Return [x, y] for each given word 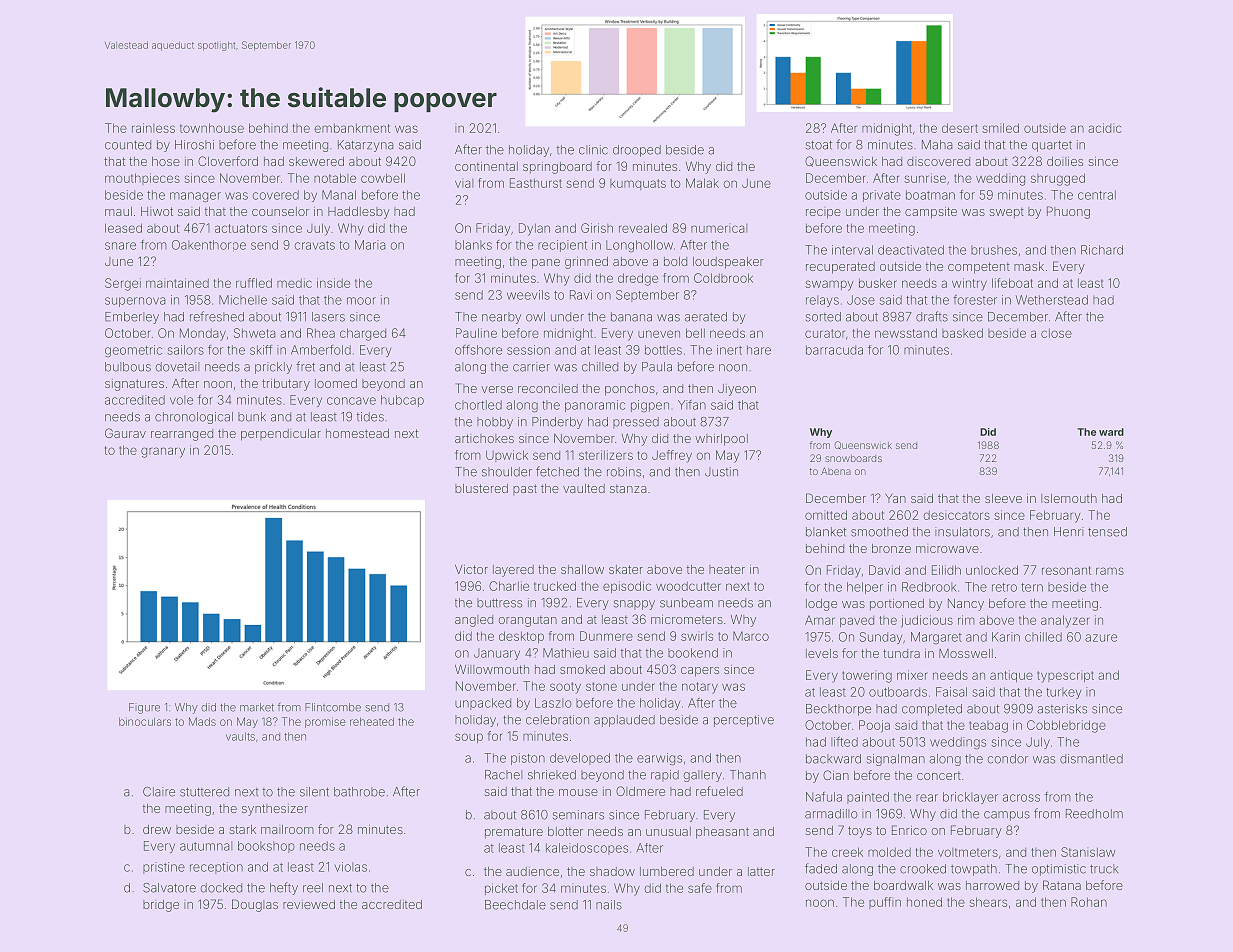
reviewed [309, 904]
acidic [1105, 128]
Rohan [1089, 902]
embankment [352, 128]
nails [609, 905]
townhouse [212, 128]
